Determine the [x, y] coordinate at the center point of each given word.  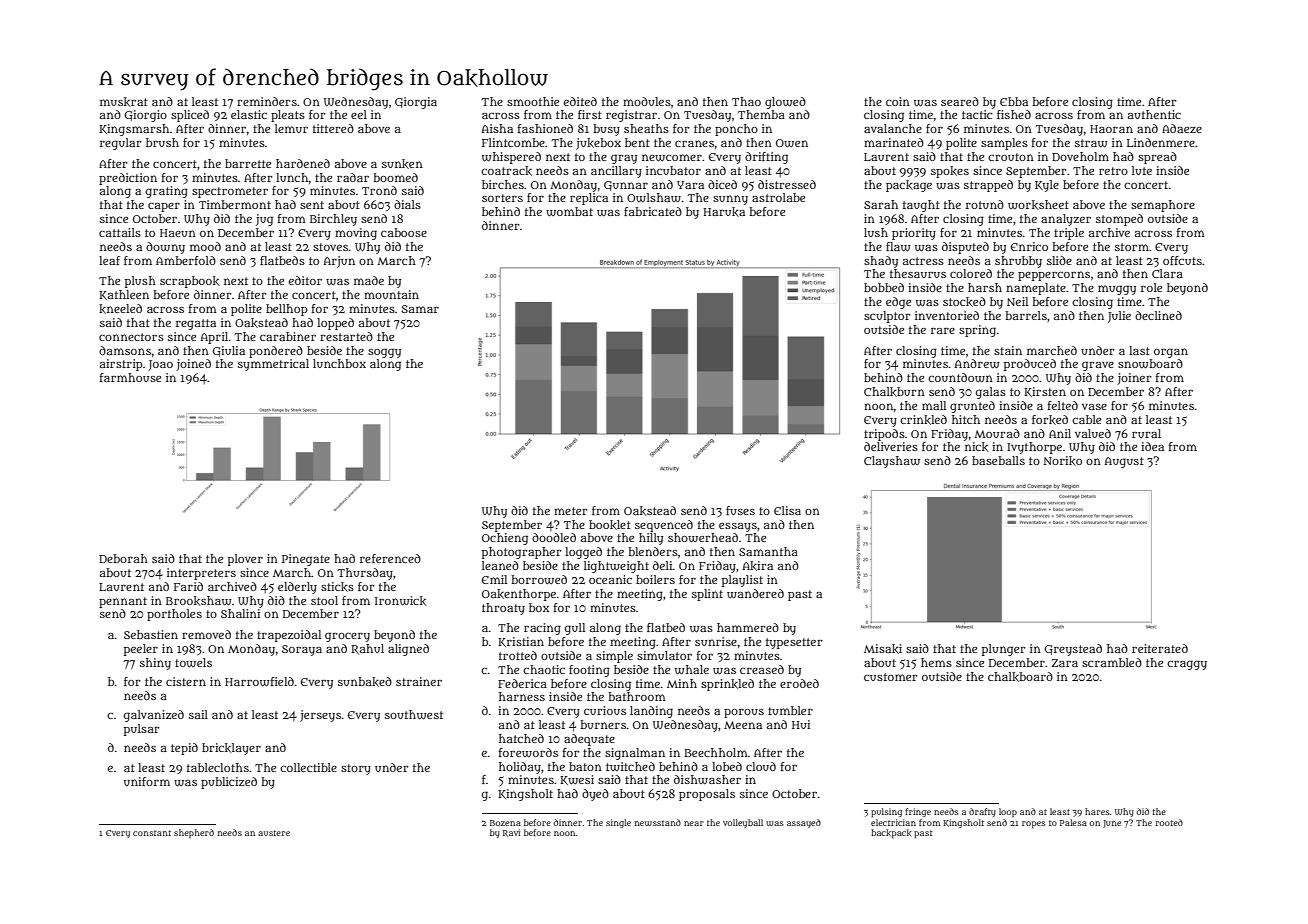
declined [1158, 315]
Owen [792, 143]
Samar [420, 309]
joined [193, 365]
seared [960, 101]
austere [274, 833]
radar [353, 177]
